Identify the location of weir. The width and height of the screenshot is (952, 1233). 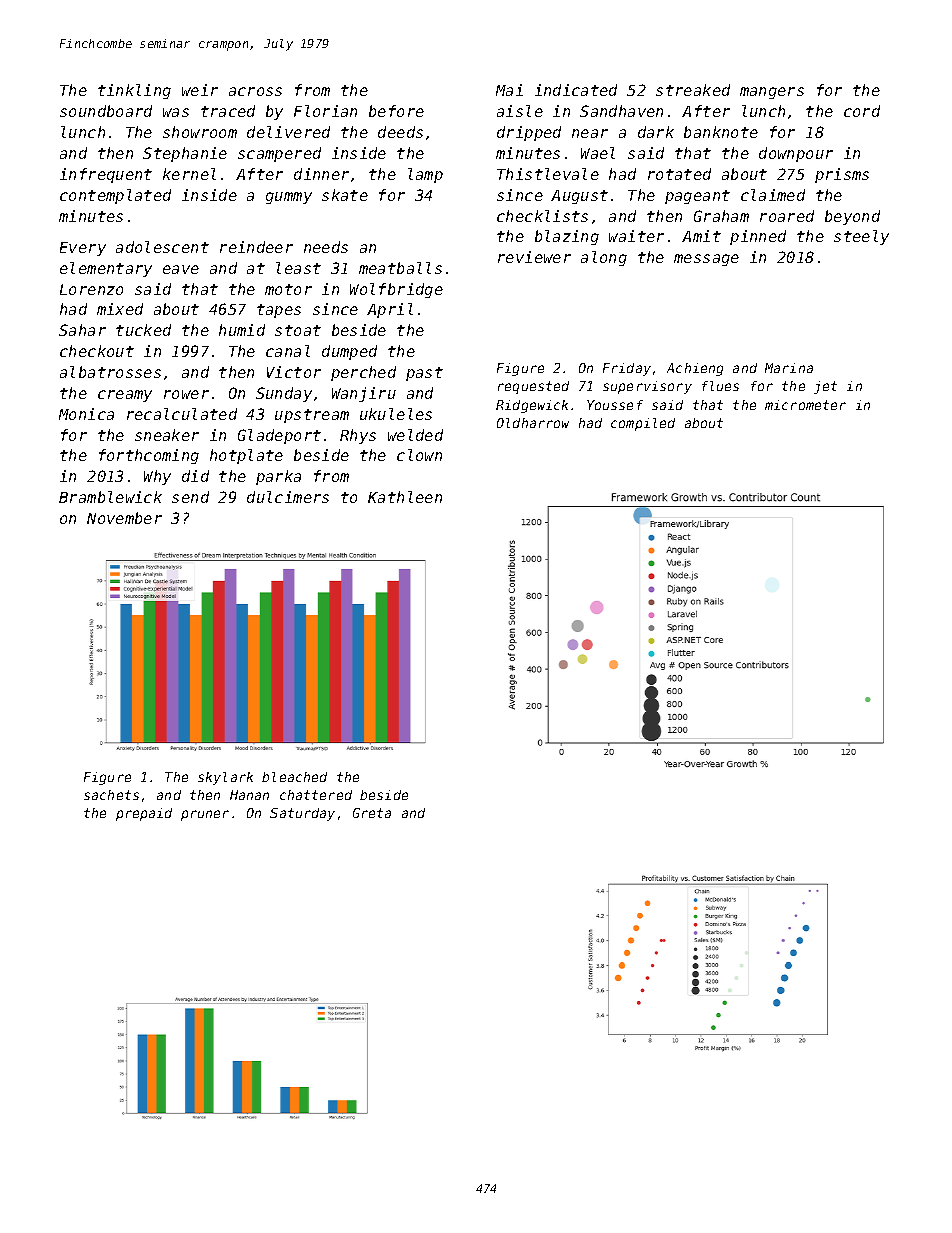
(200, 90).
